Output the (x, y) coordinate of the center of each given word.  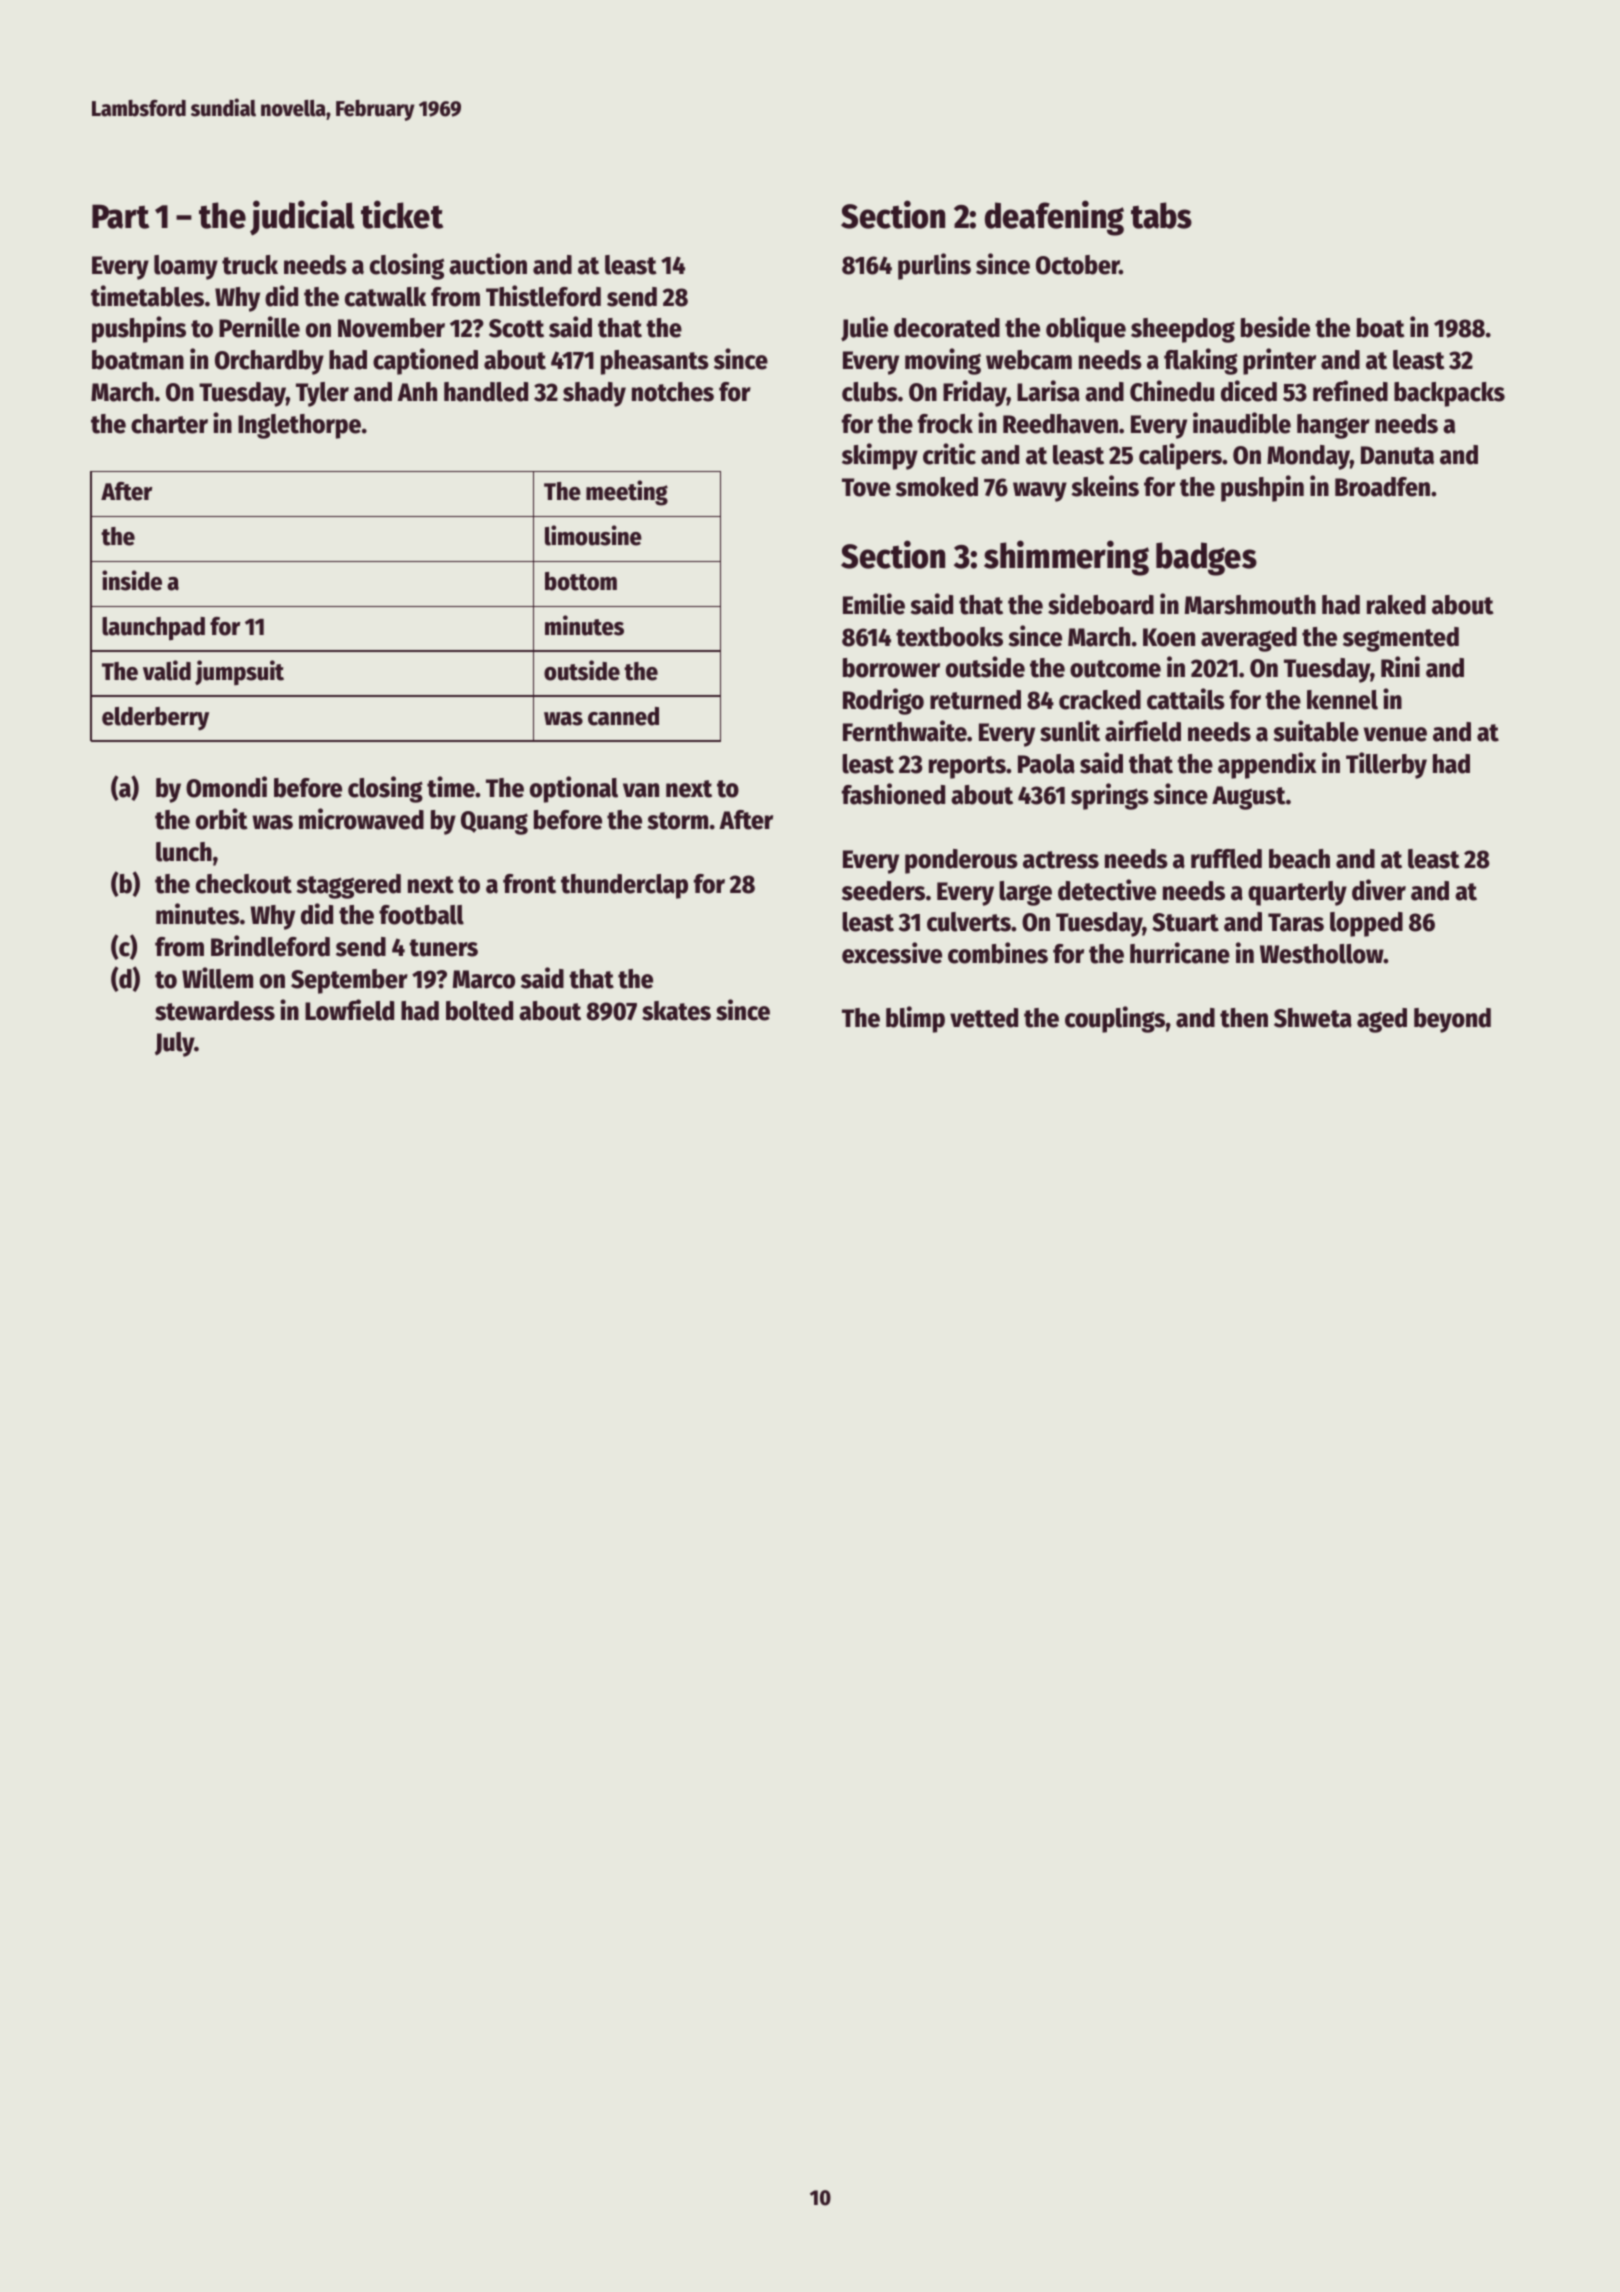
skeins (1105, 486)
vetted (984, 1018)
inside (132, 580)
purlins (934, 266)
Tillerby (1386, 765)
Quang (494, 823)
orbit (222, 819)
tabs (1161, 215)
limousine (593, 535)
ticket (402, 214)
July (174, 1044)
